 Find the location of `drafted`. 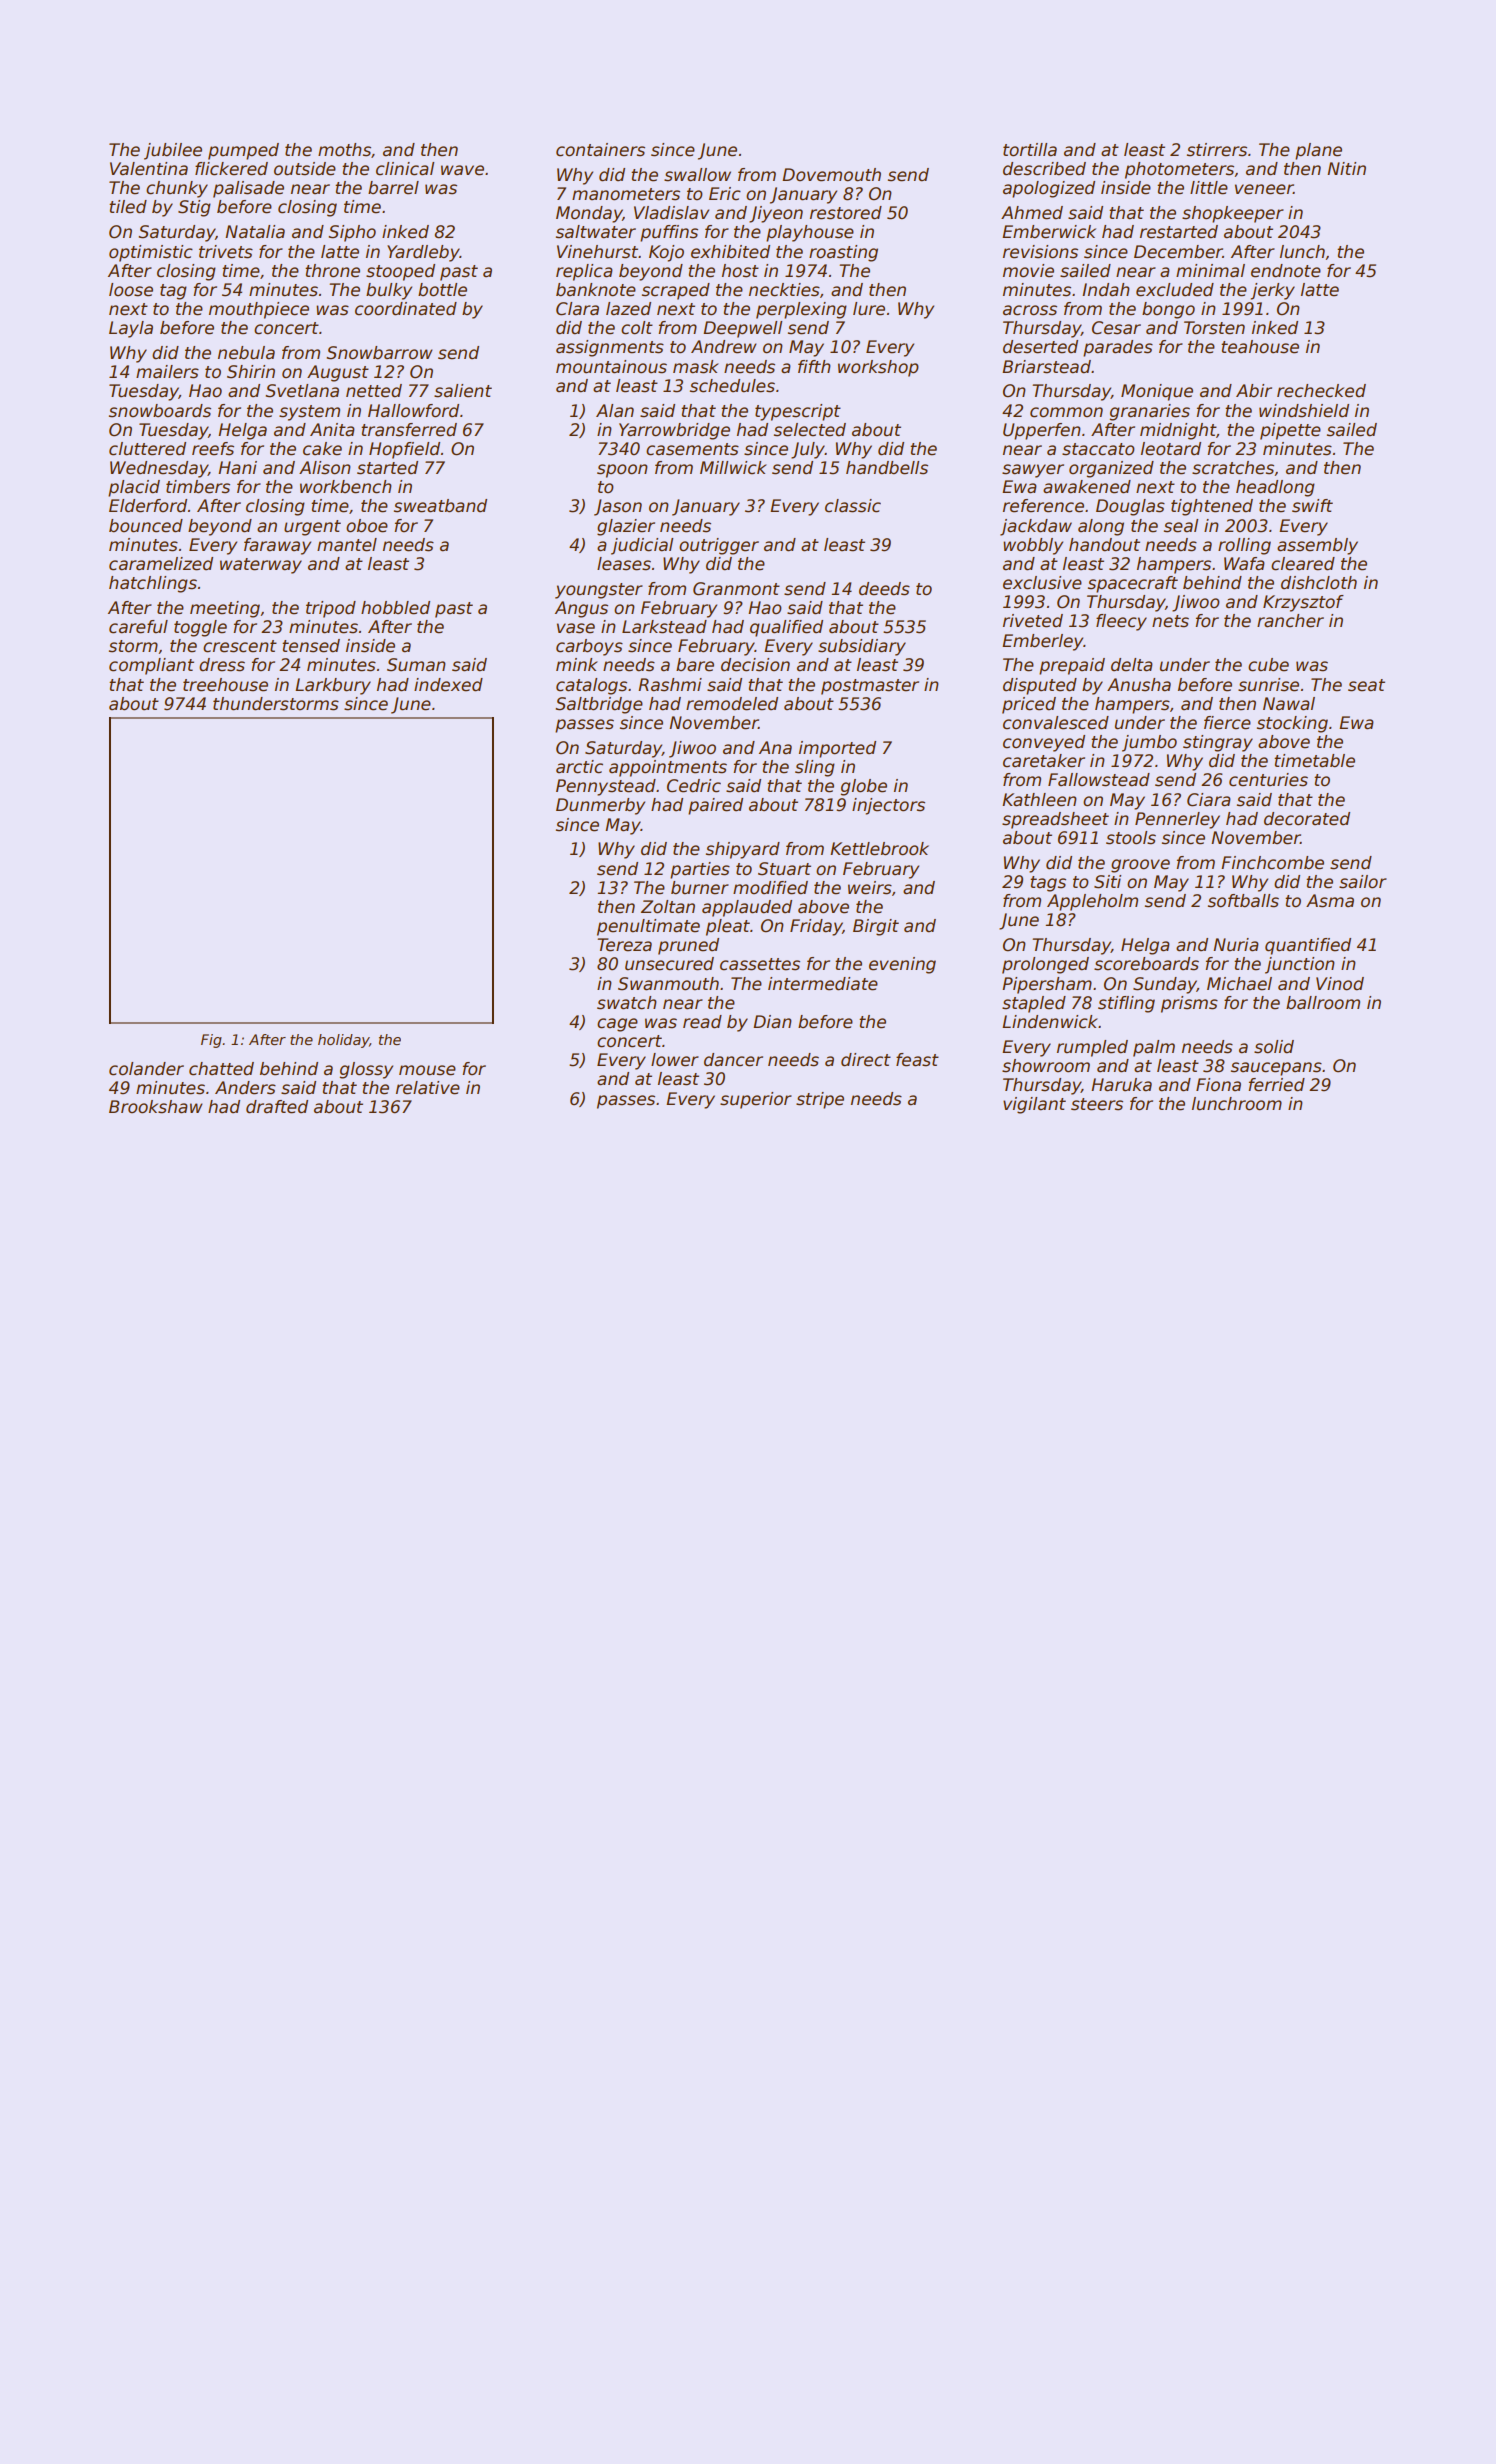

drafted is located at coordinates (277, 1107).
